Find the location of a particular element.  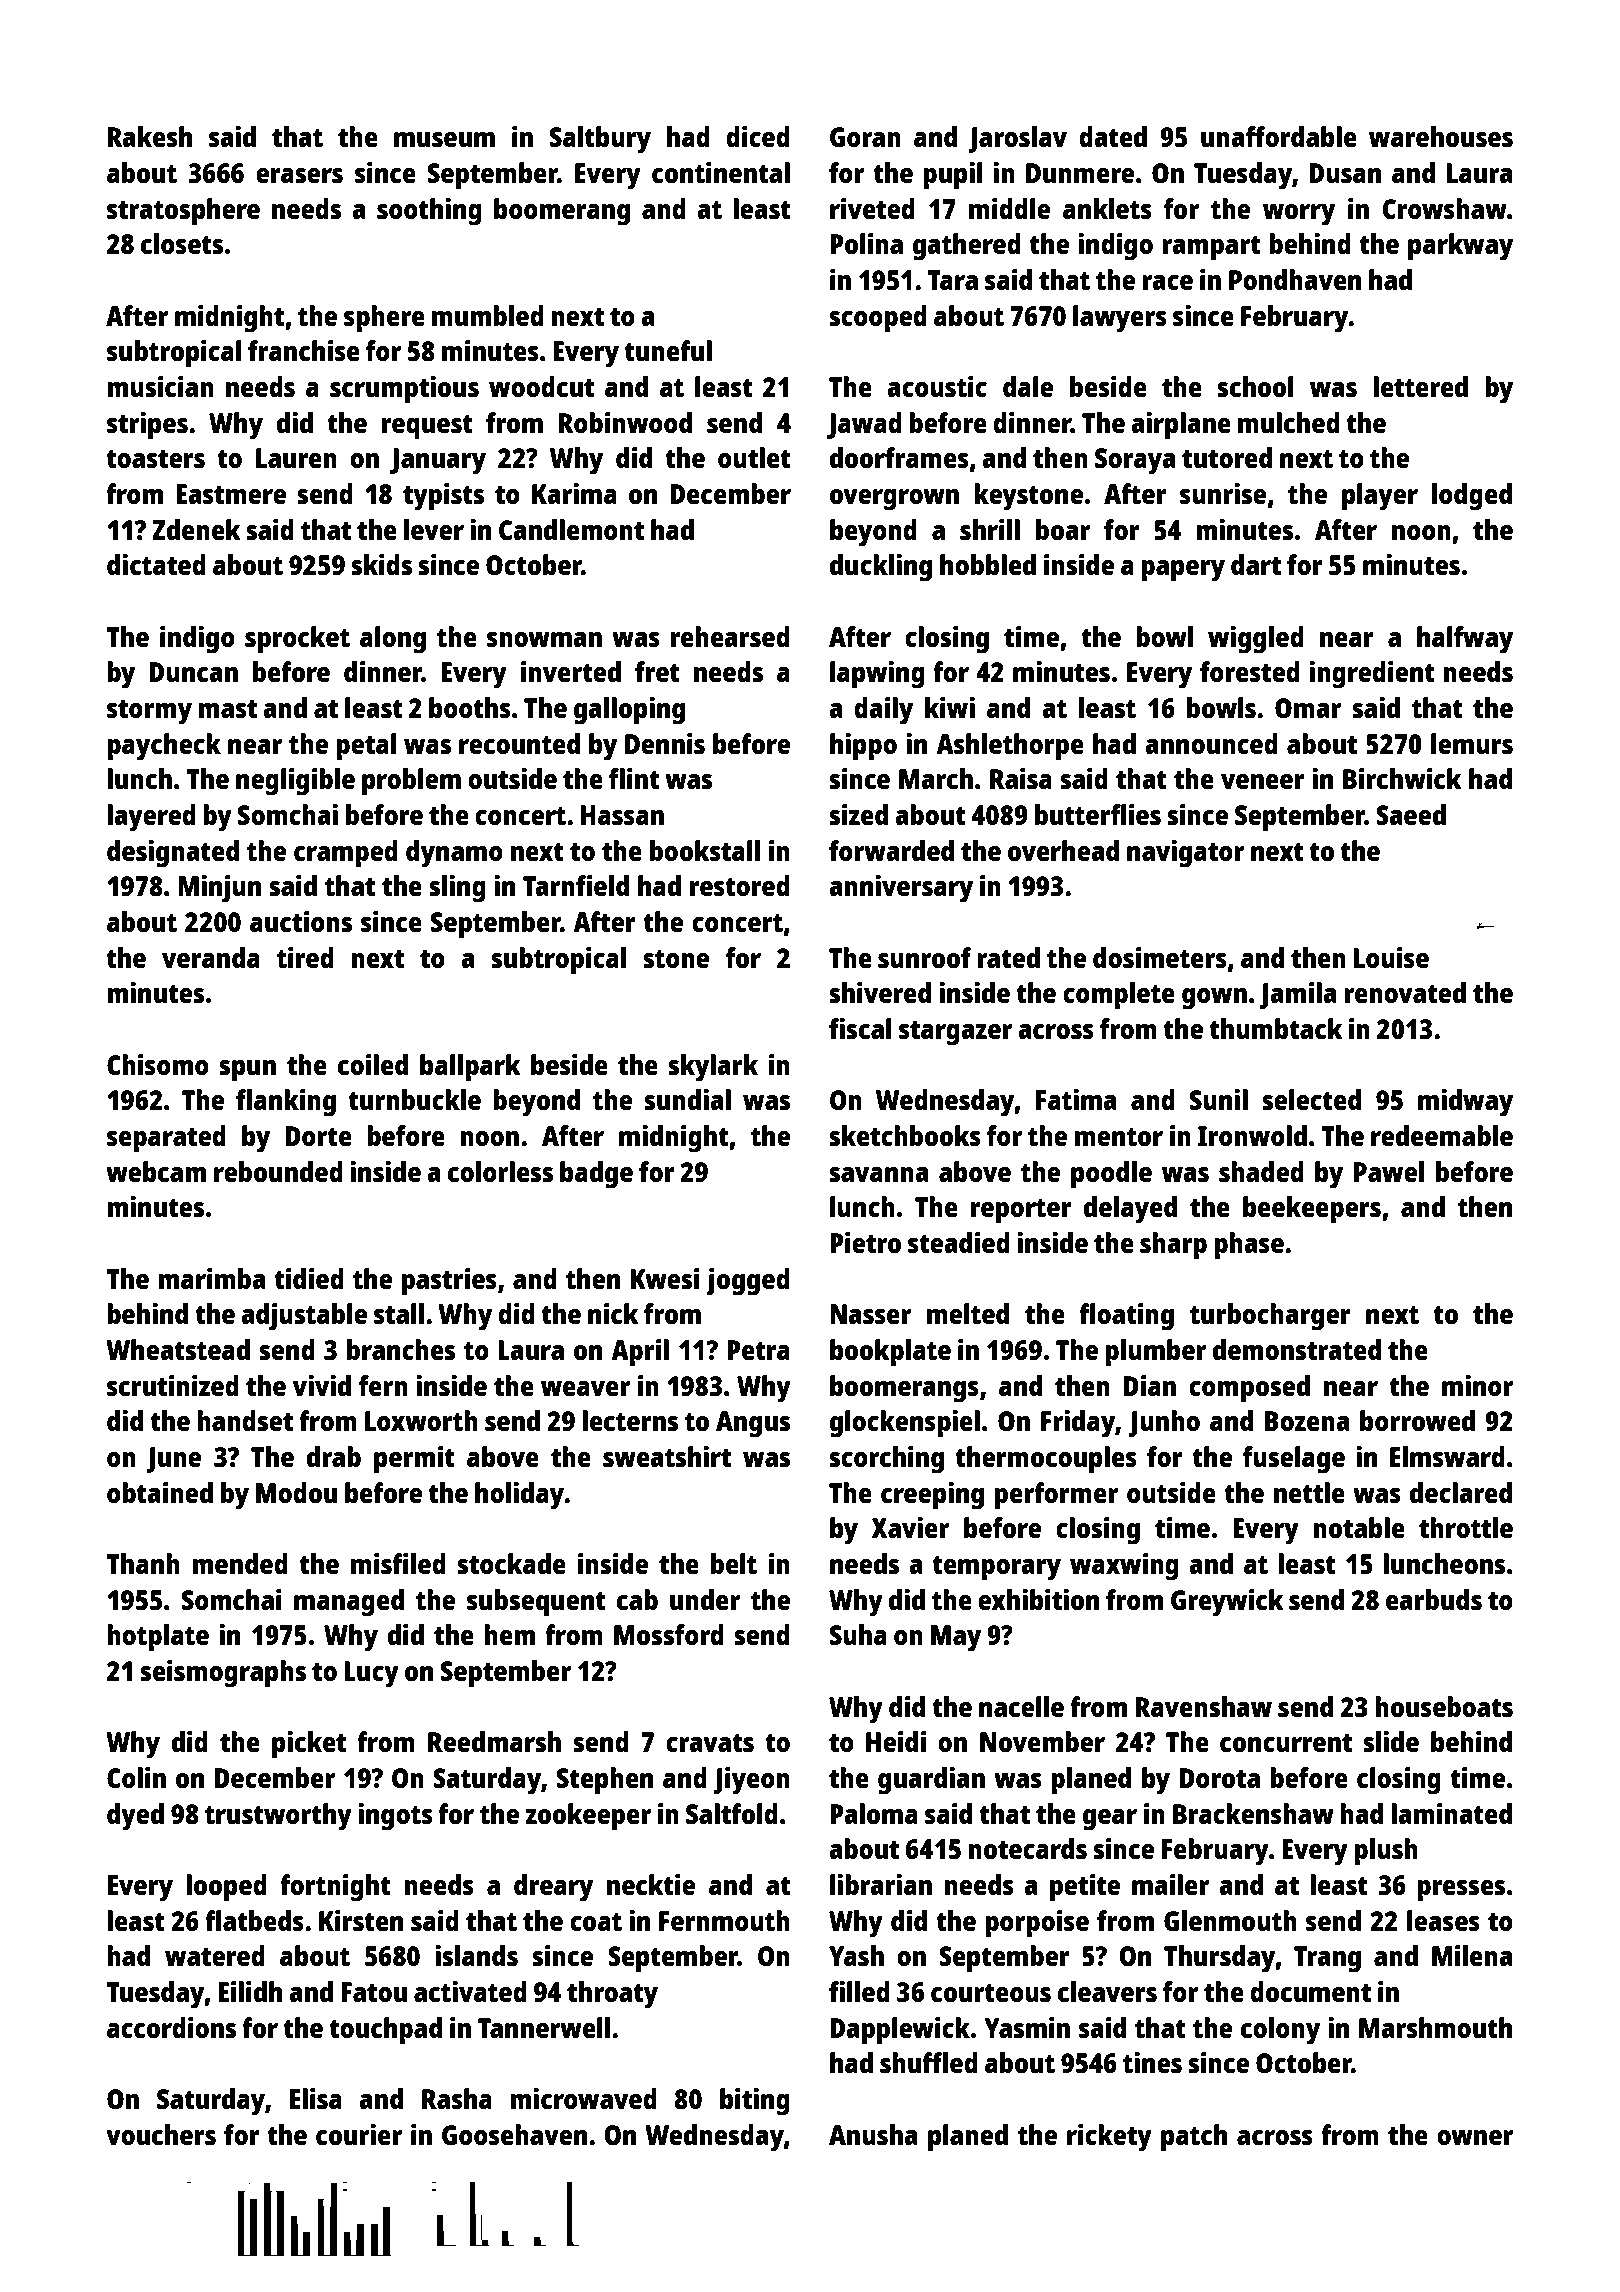

fiscal is located at coordinates (860, 1028).
